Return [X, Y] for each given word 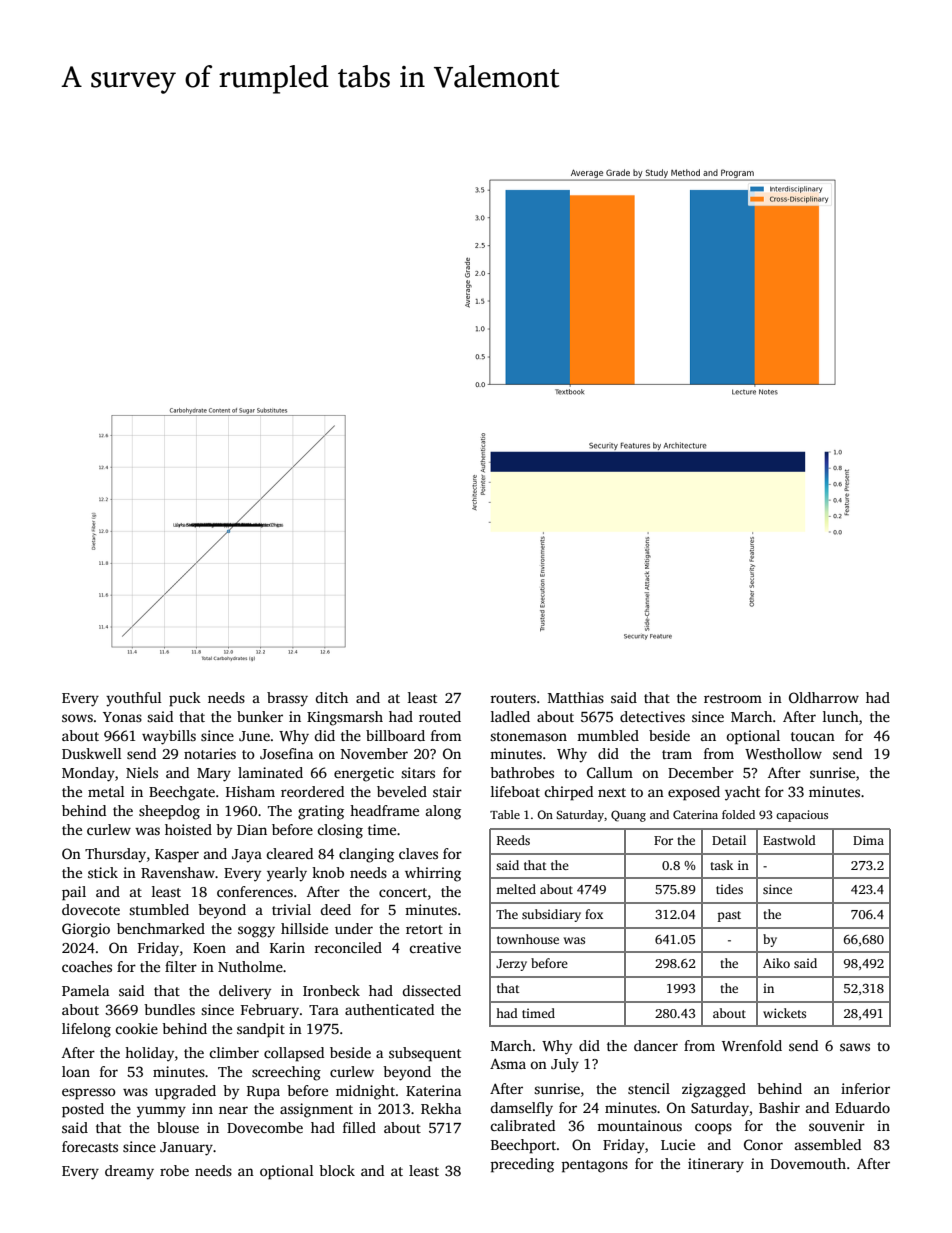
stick [103, 872]
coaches [87, 966]
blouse [178, 1127]
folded [738, 814]
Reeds [513, 840]
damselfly [521, 1109]
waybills [169, 737]
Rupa [263, 1093]
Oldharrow [824, 697]
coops [713, 1129]
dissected [431, 990]
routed [440, 716]
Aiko [776, 963]
